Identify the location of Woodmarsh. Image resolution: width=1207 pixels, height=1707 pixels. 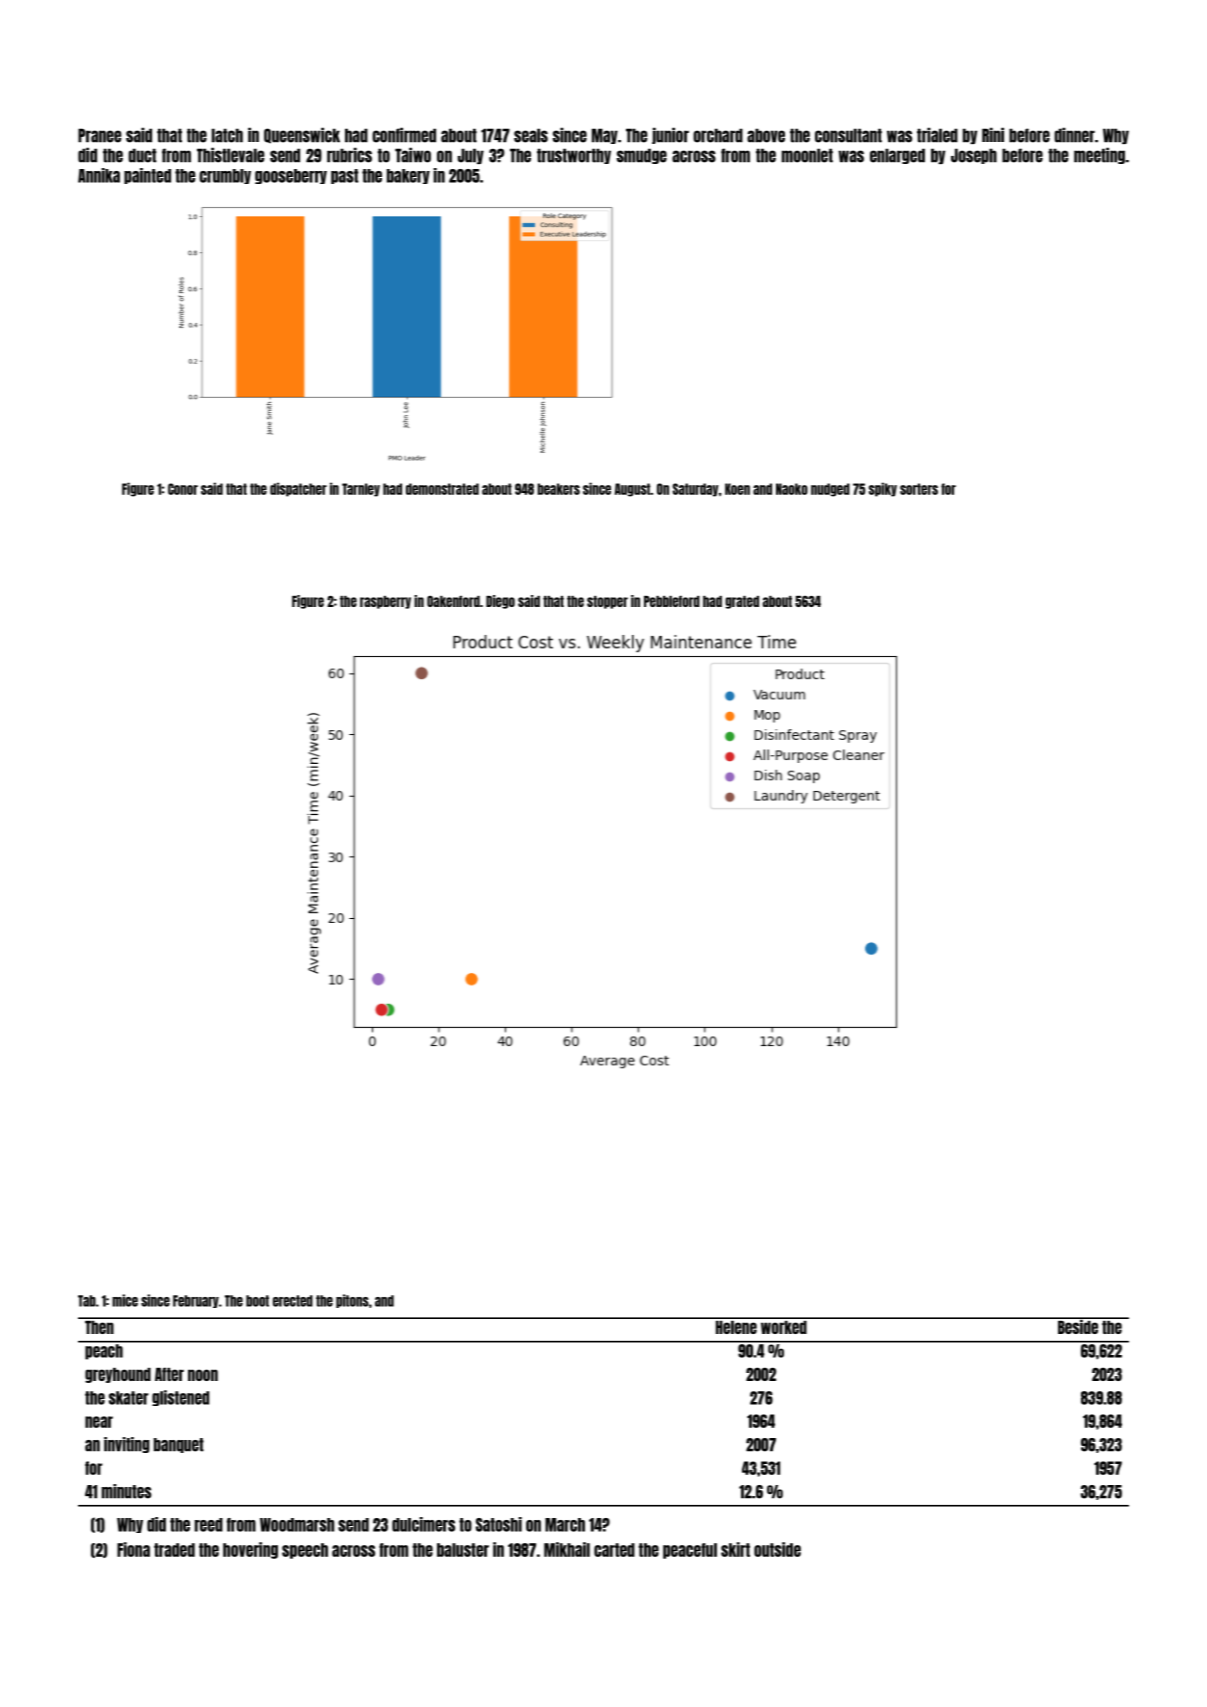
(297, 1525).
